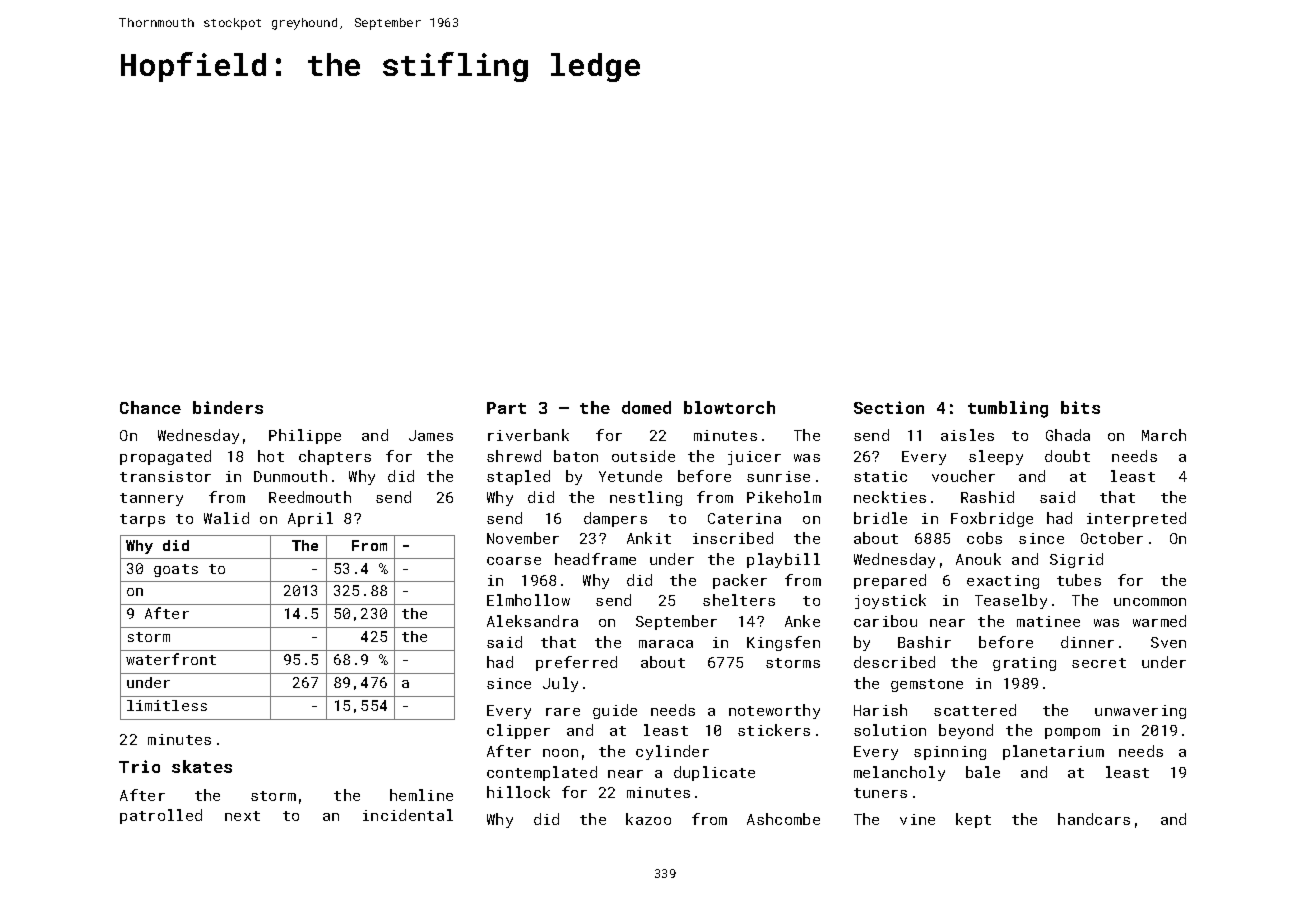 This screenshot has height=924, width=1308. Describe the element at coordinates (729, 407) in the screenshot. I see `blowtorch` at that location.
